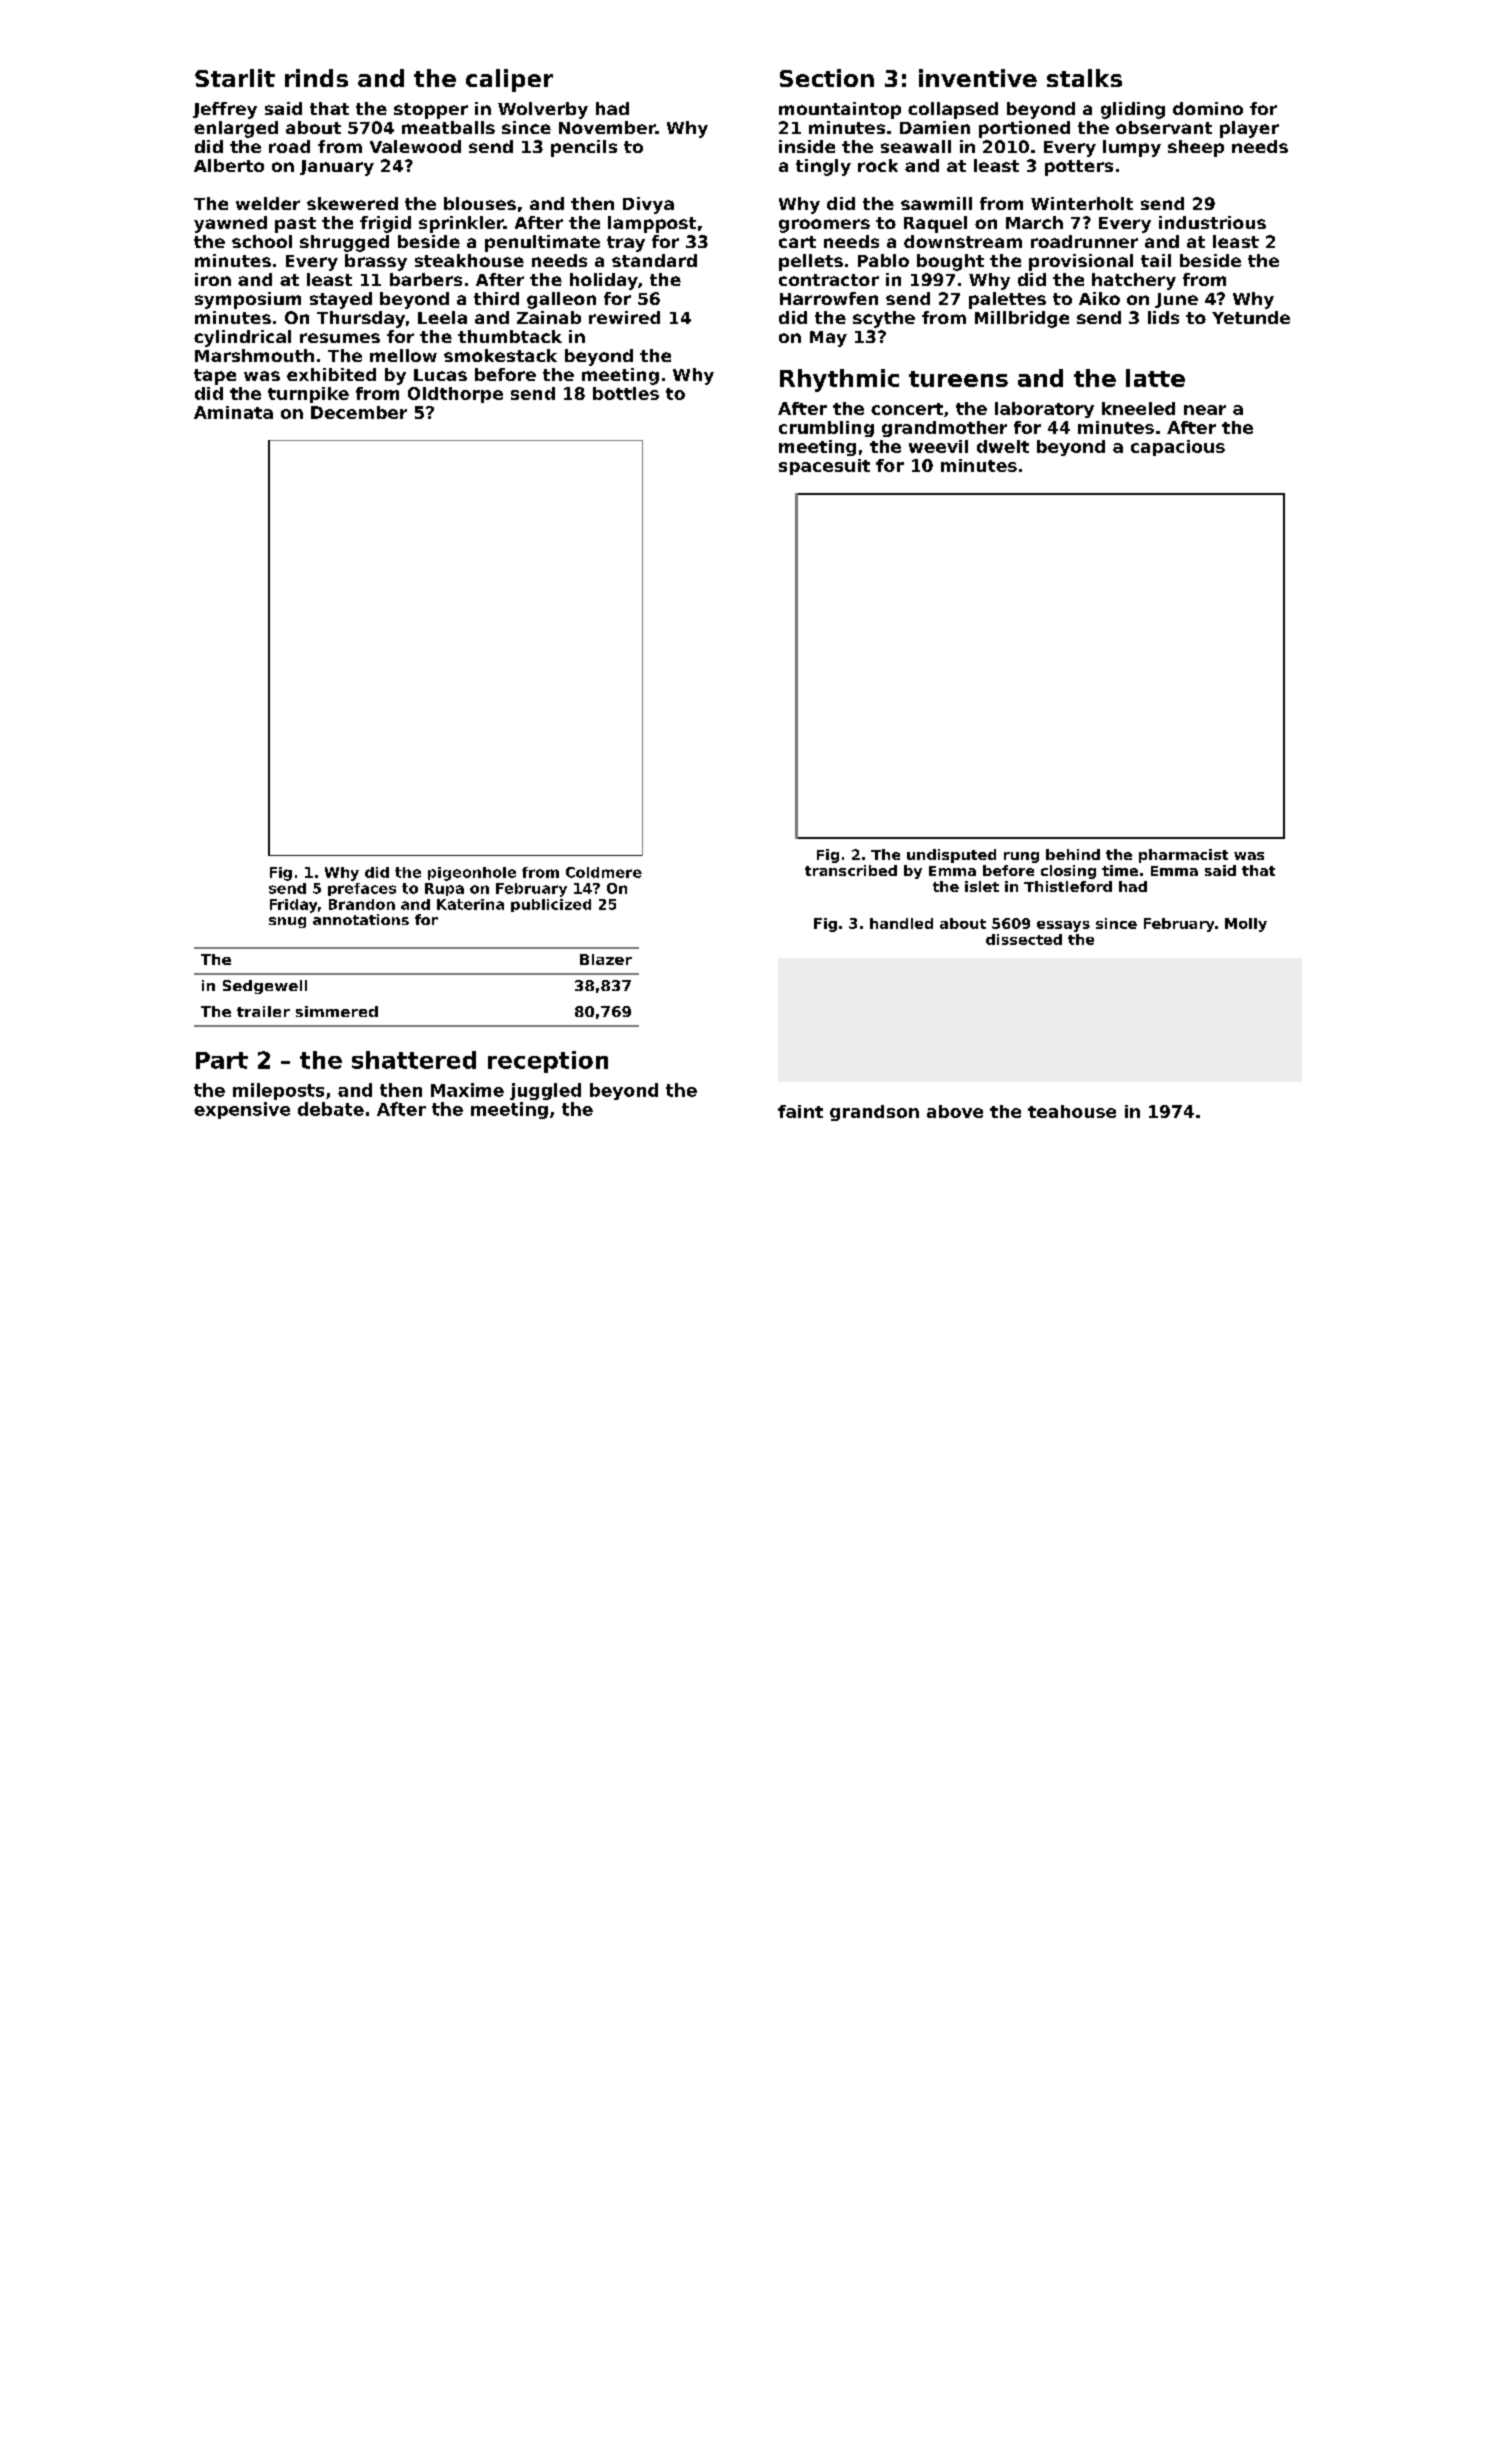 The image size is (1496, 2464). What do you see at coordinates (1246, 925) in the screenshot?
I see `Molly` at bounding box center [1246, 925].
